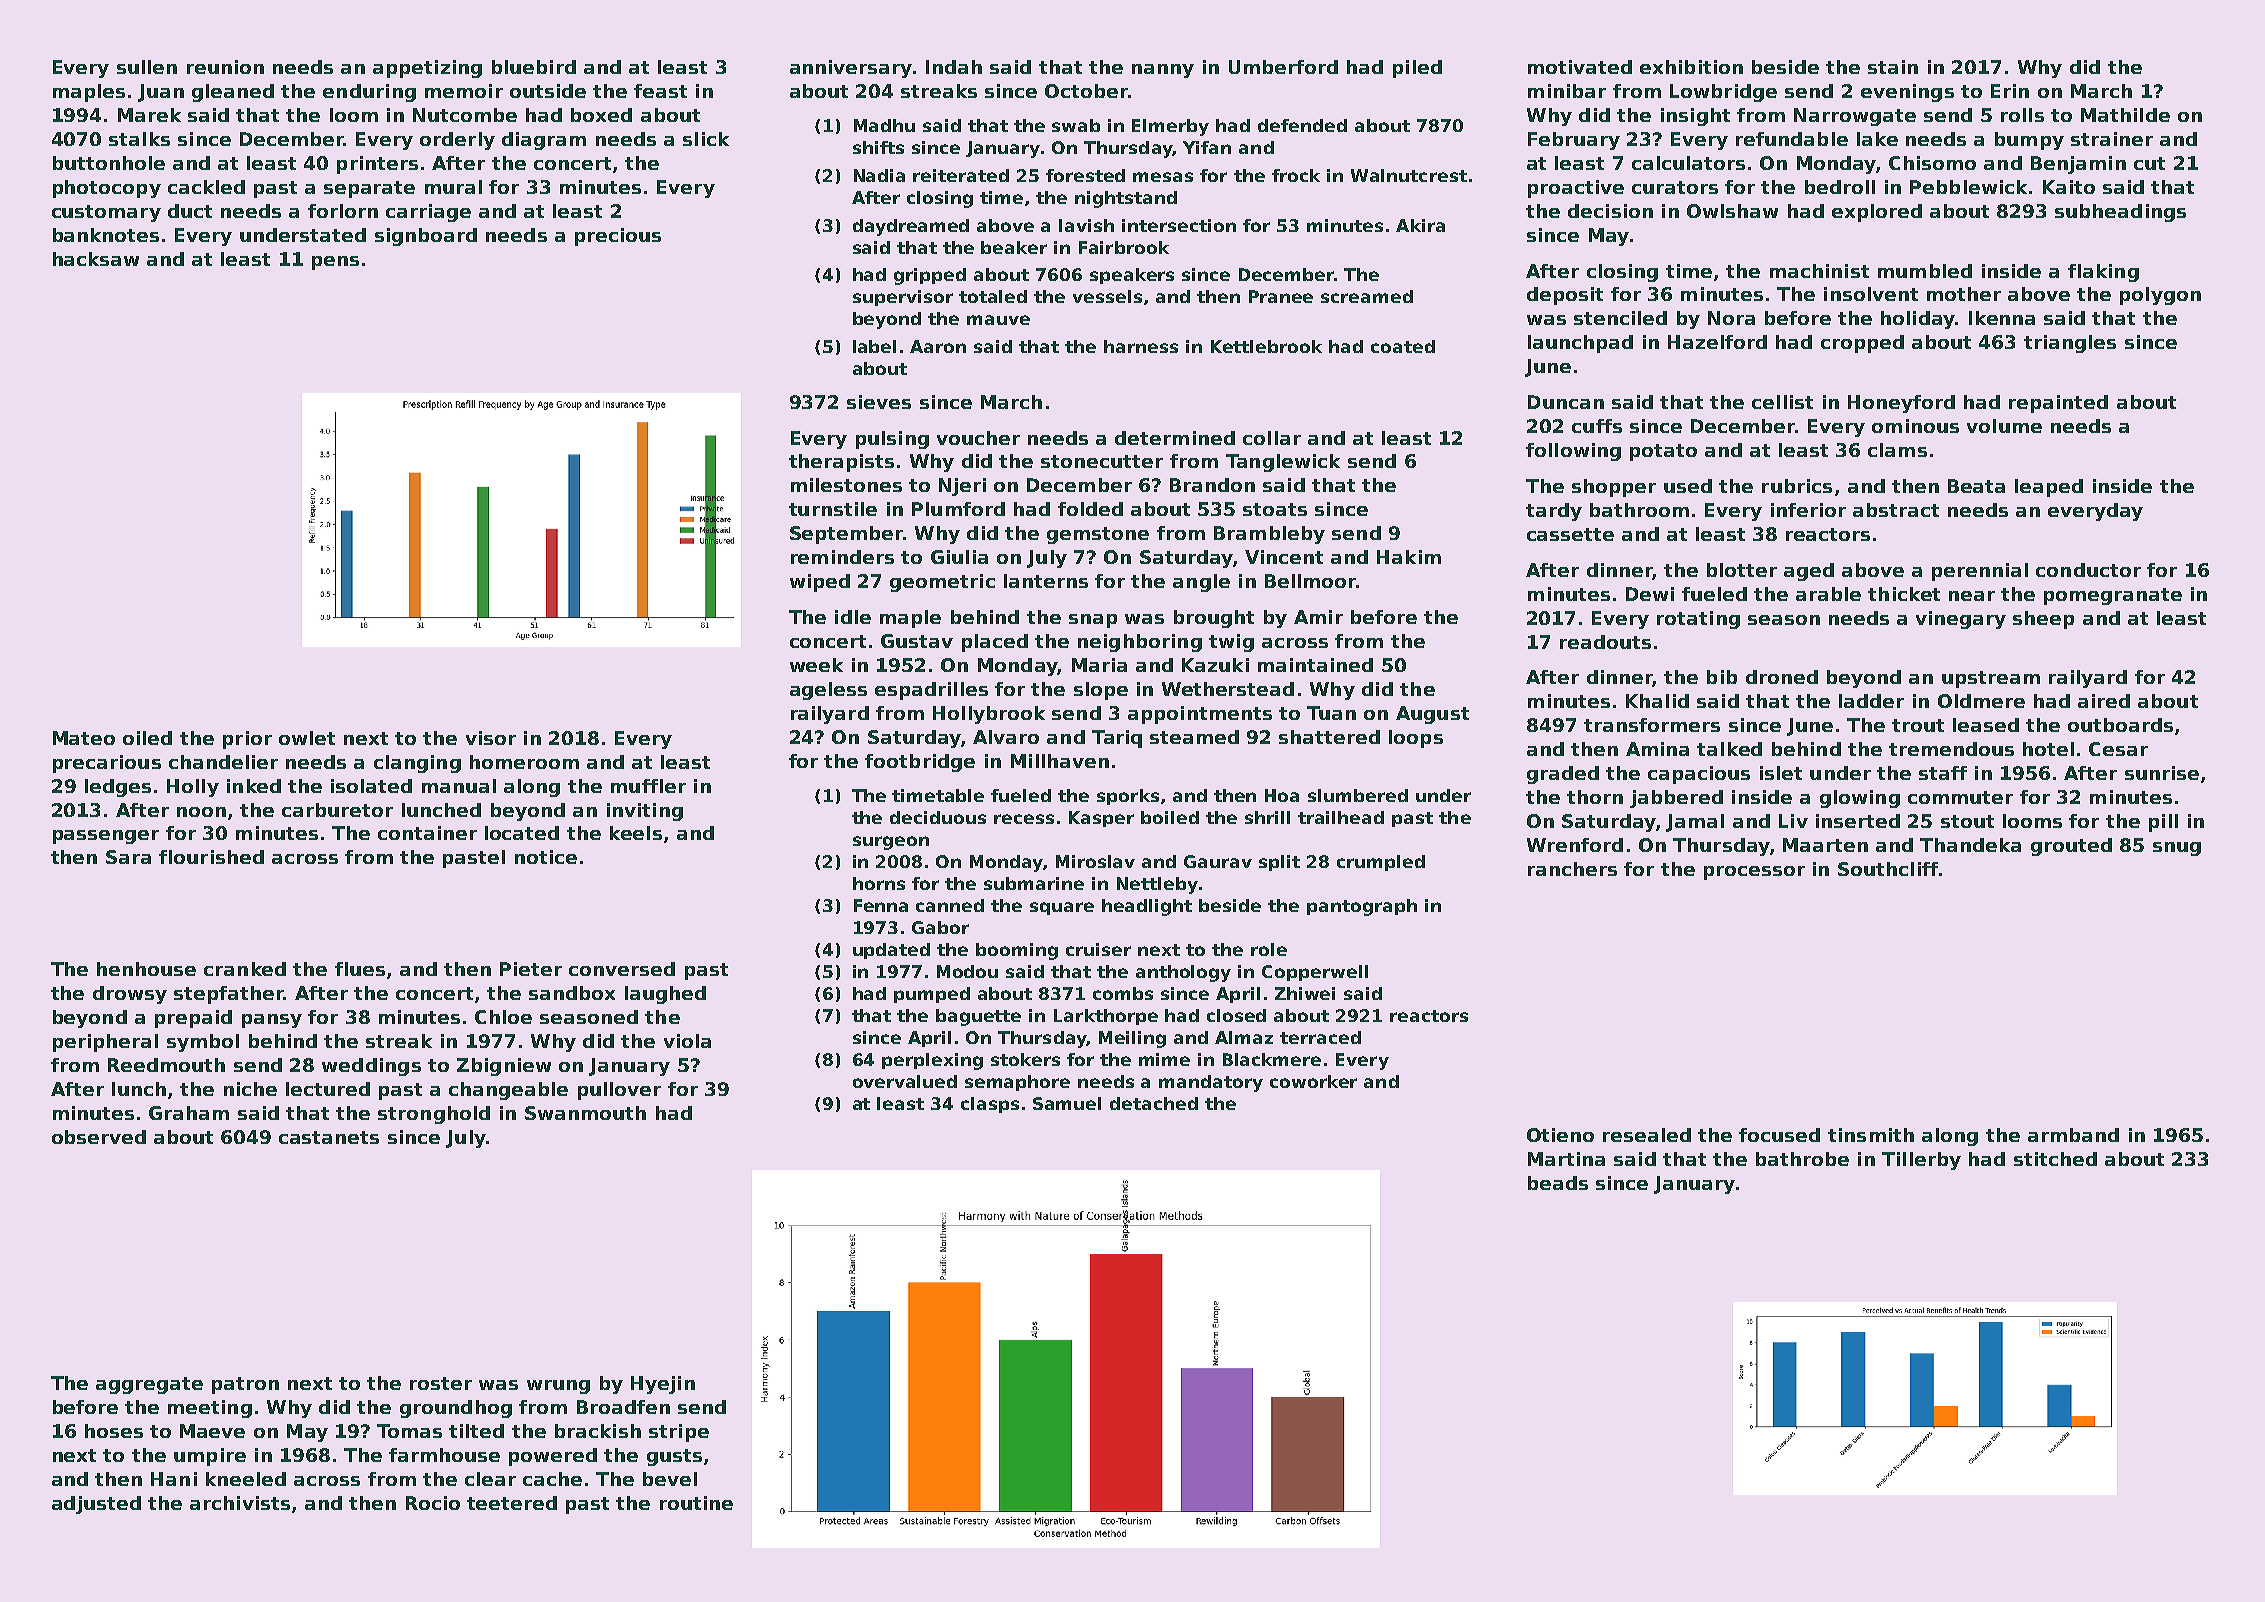 This screenshot has width=2265, height=1602. Describe the element at coordinates (1871, 701) in the screenshot. I see `ladder` at that location.
